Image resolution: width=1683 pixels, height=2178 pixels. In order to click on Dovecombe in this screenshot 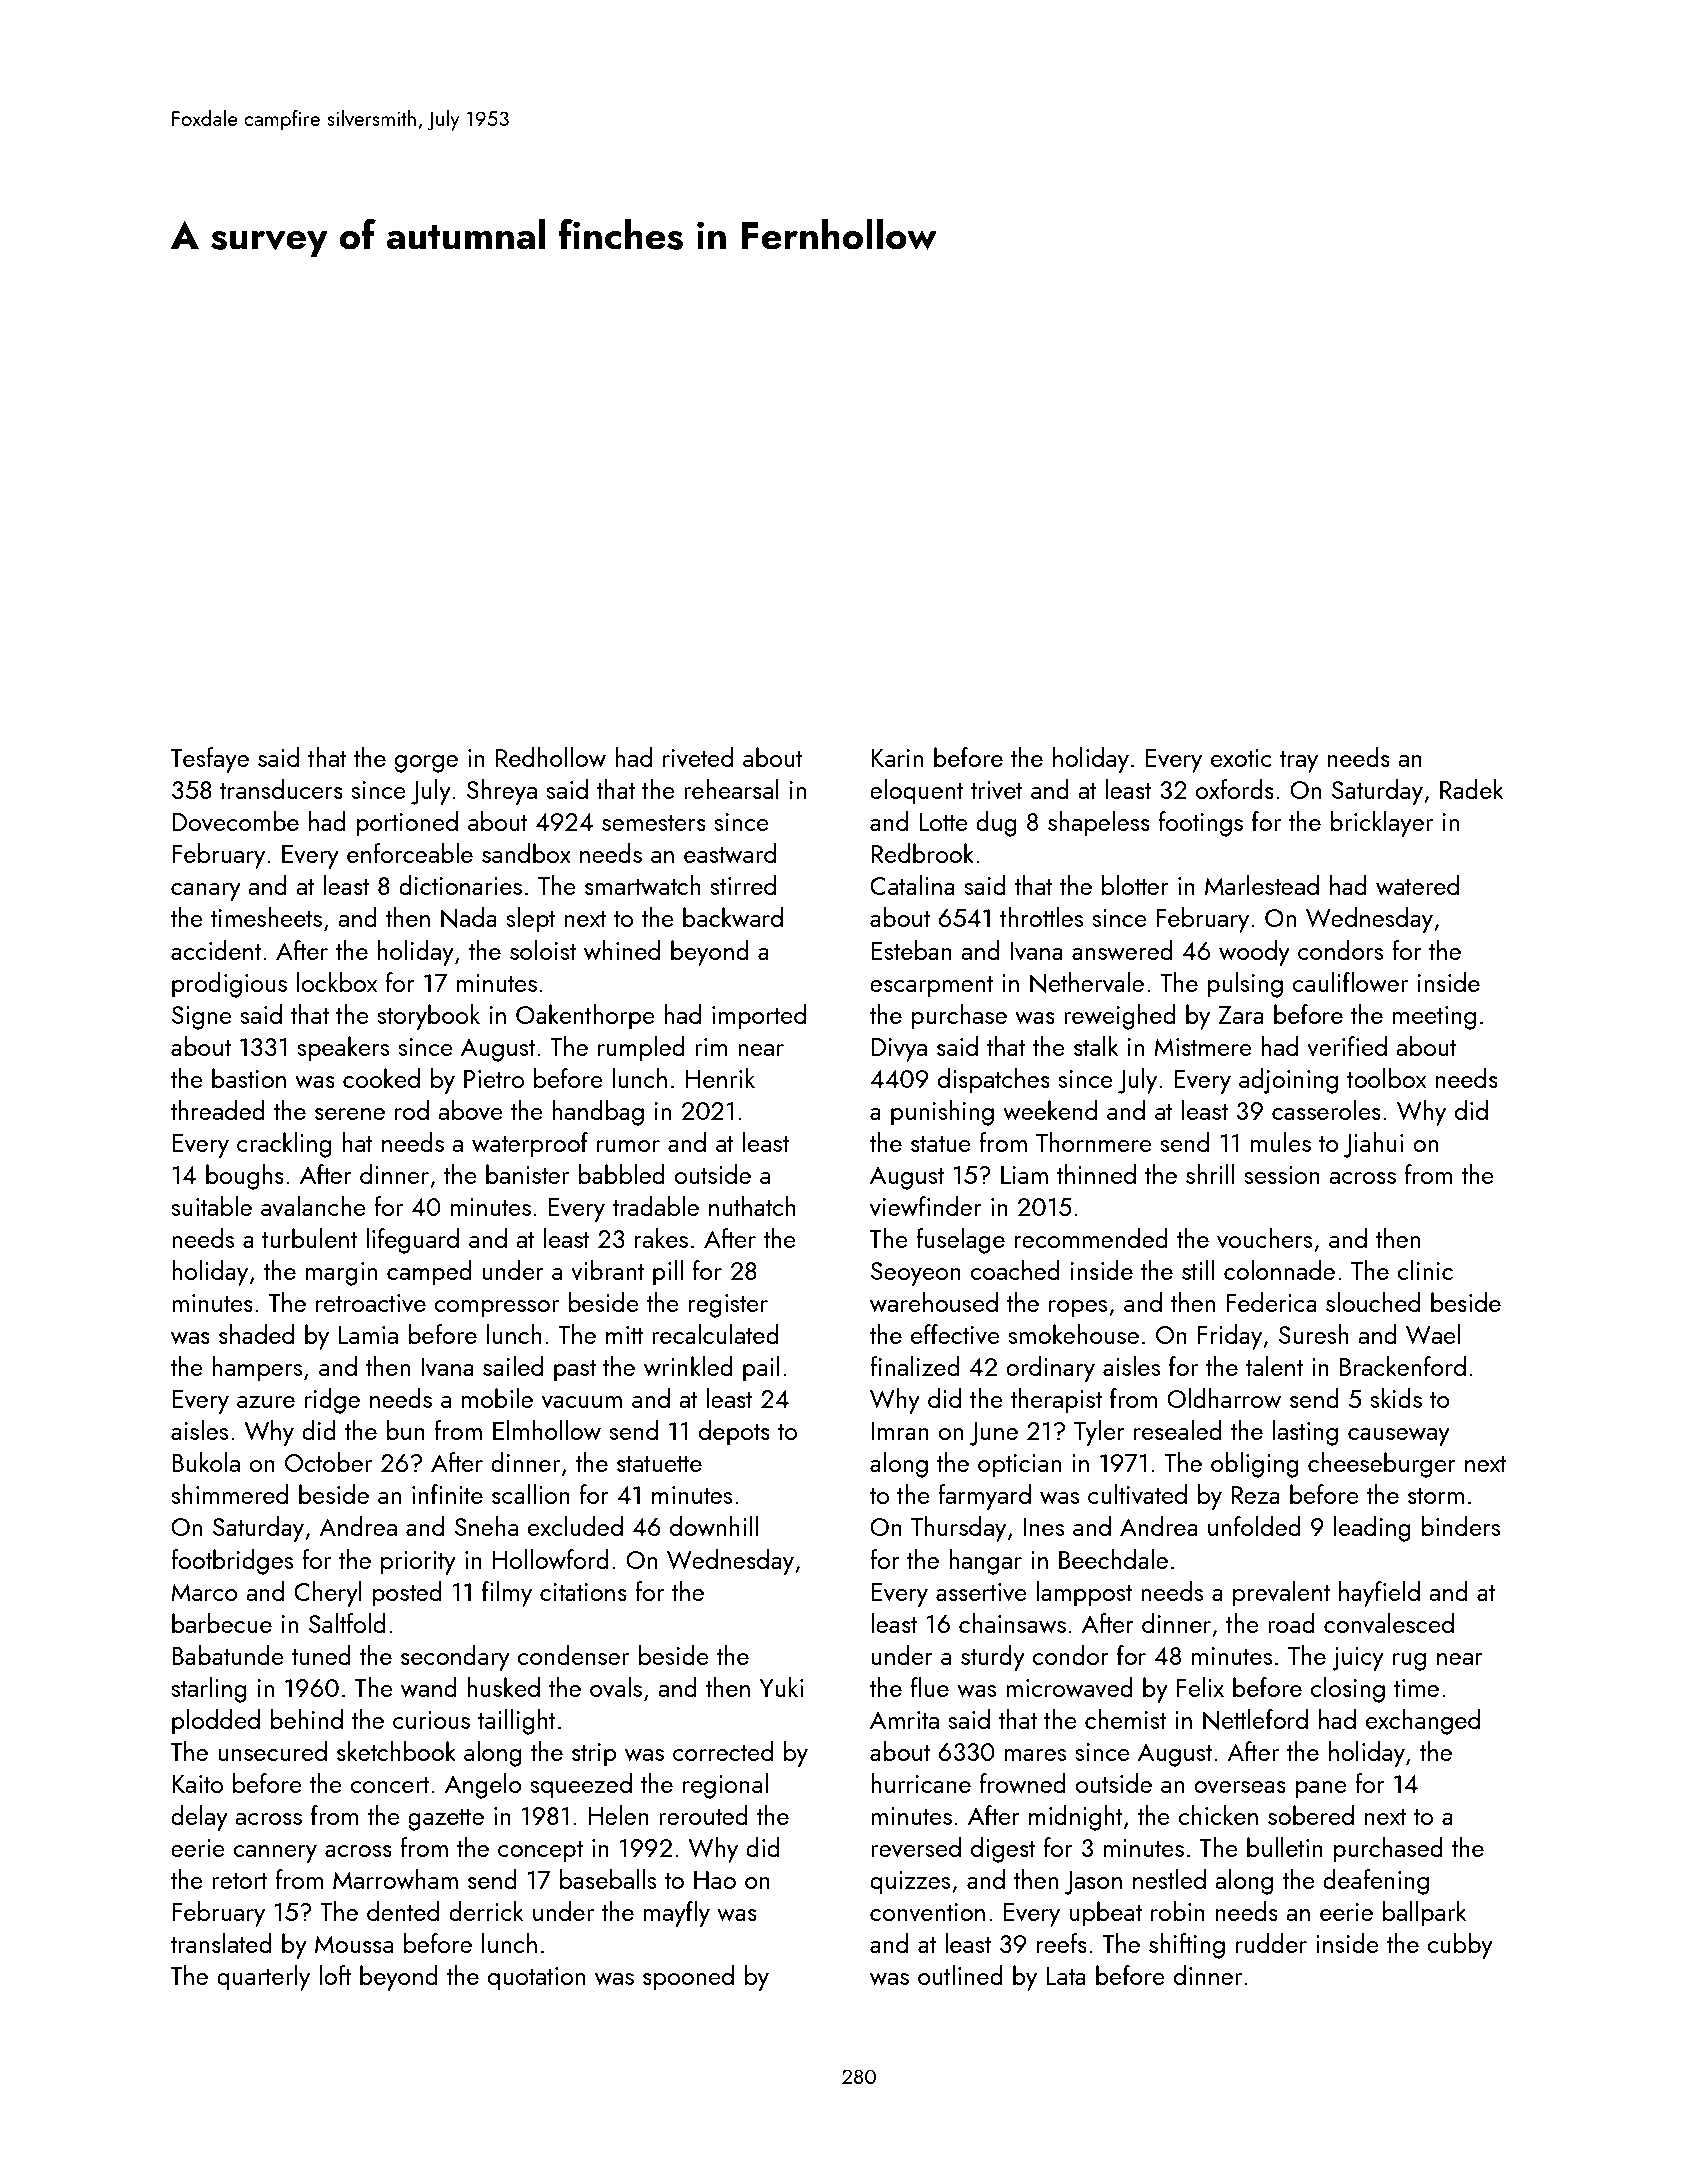, I will do `click(235, 821)`.
